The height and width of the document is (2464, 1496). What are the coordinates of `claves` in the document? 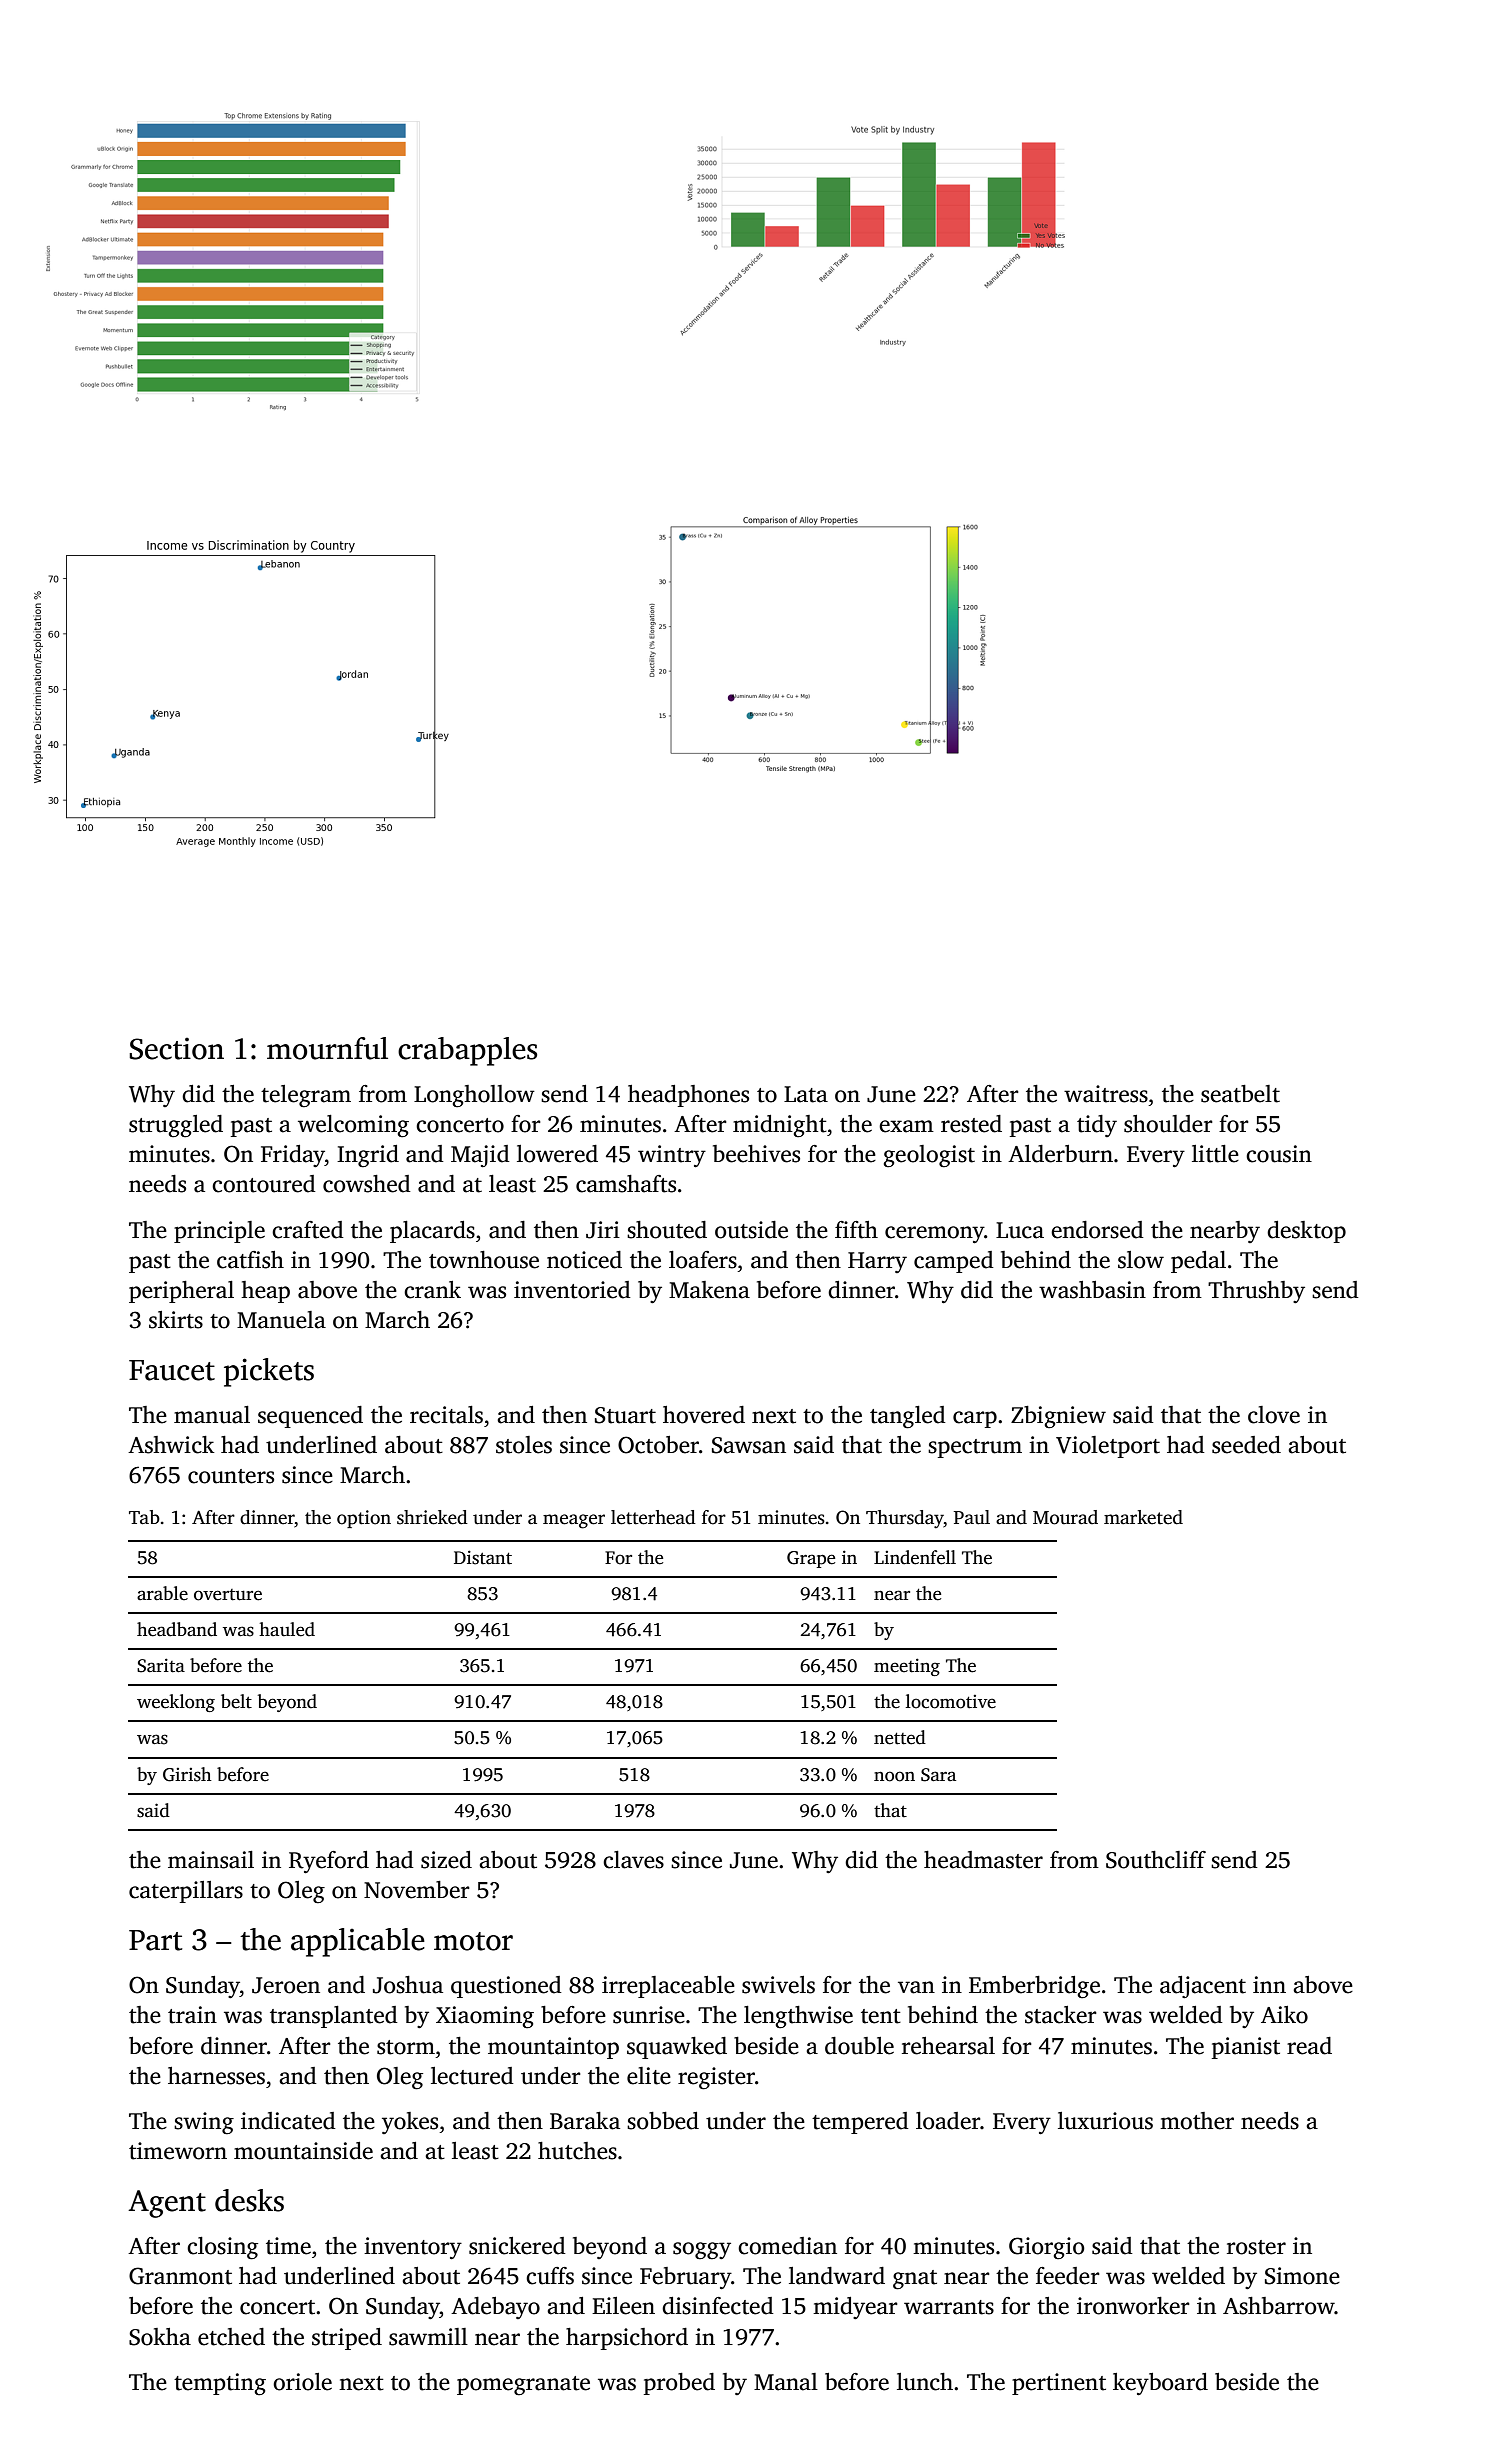 It's located at (633, 1860).
